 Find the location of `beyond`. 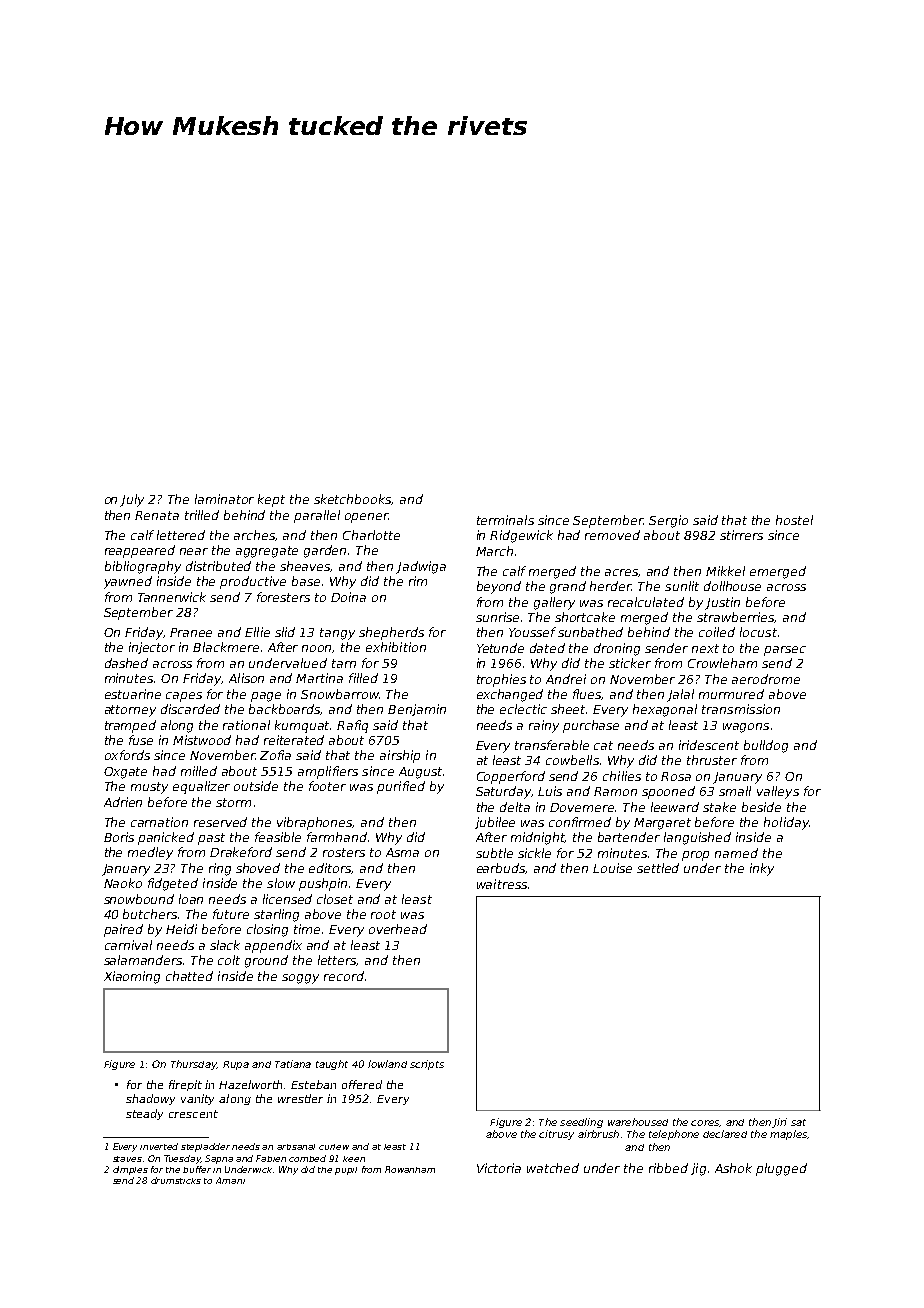

beyond is located at coordinates (499, 587).
